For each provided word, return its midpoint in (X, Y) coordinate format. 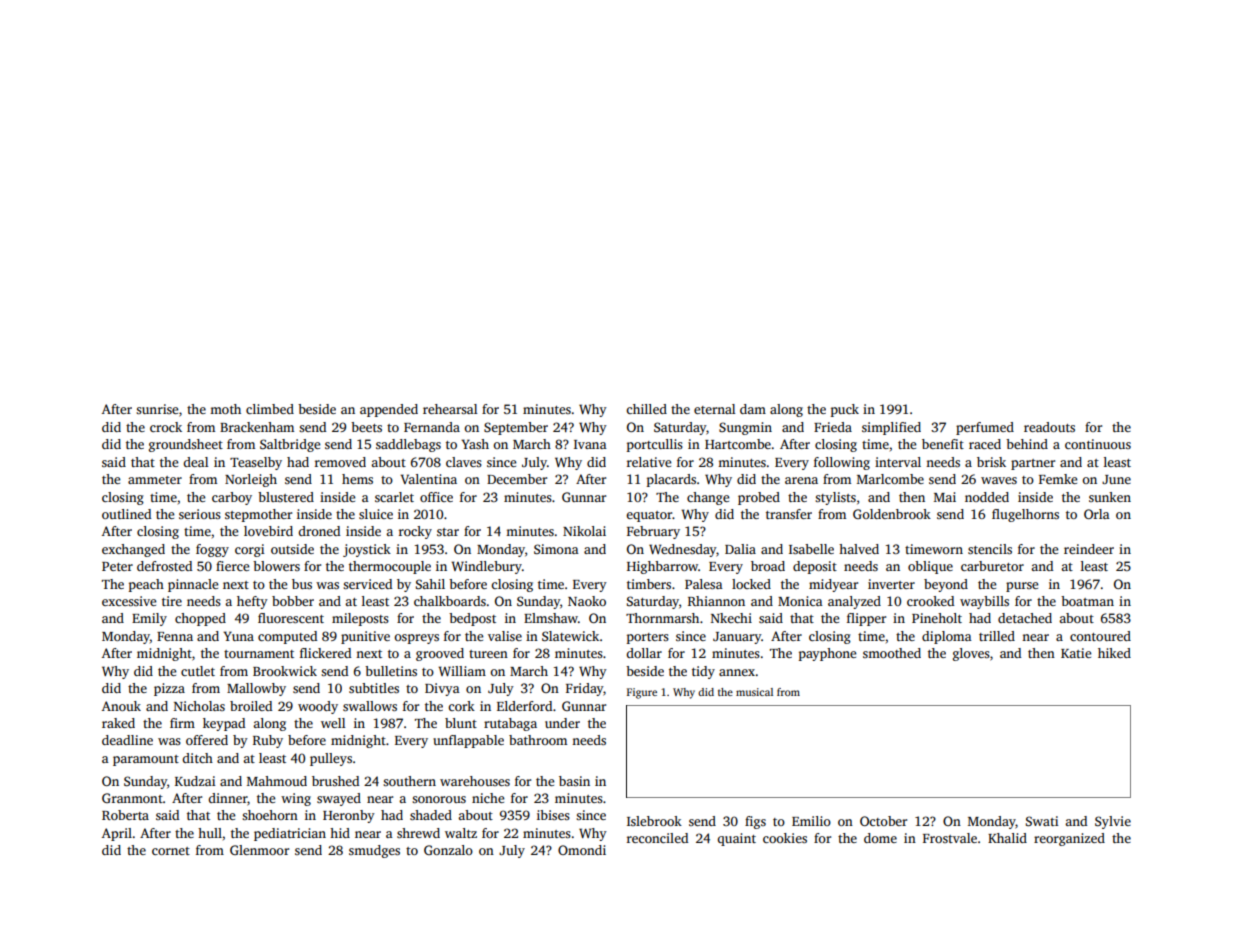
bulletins (391, 671)
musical (754, 692)
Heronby (349, 816)
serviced (367, 584)
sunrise (157, 409)
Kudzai (195, 781)
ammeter (155, 480)
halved (859, 549)
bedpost (472, 619)
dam (753, 409)
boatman (1087, 601)
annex (737, 672)
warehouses (475, 781)
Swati (1042, 821)
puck (845, 410)
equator (649, 516)
